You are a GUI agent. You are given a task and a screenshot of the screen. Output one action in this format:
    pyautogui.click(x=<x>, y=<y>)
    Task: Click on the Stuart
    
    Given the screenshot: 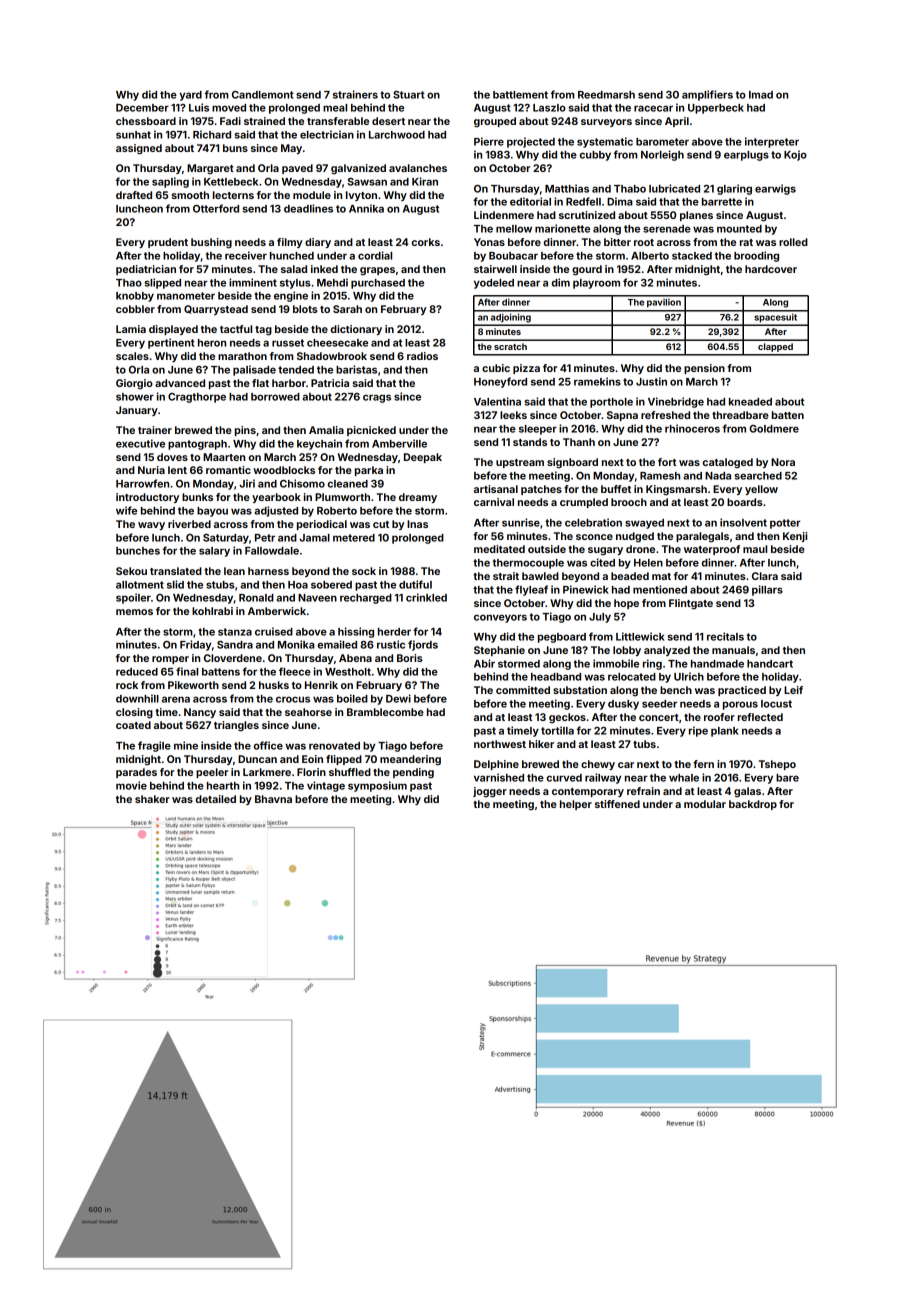 What is the action you would take?
    pyautogui.click(x=409, y=95)
